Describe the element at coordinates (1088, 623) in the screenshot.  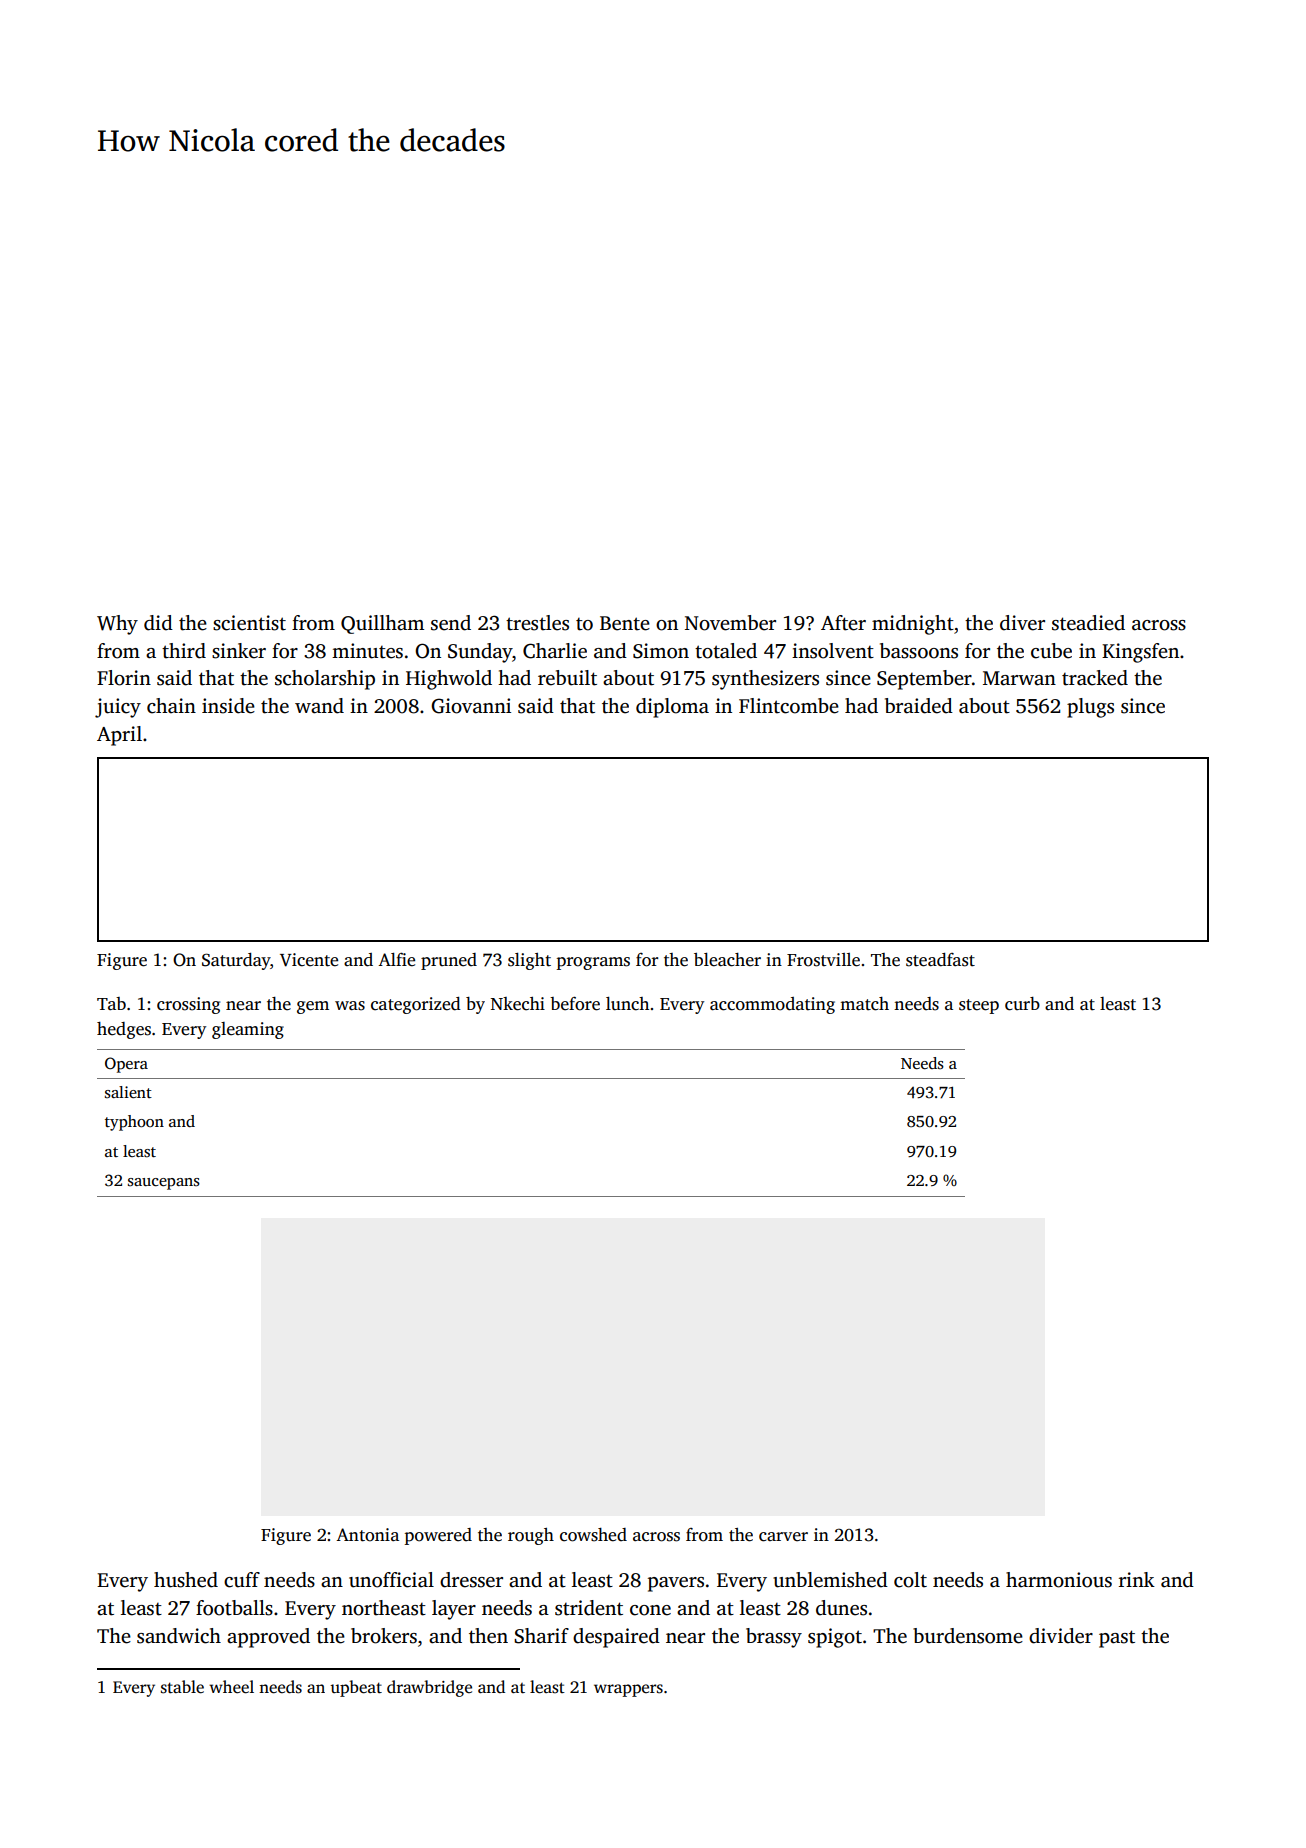
I see `steadied` at that location.
